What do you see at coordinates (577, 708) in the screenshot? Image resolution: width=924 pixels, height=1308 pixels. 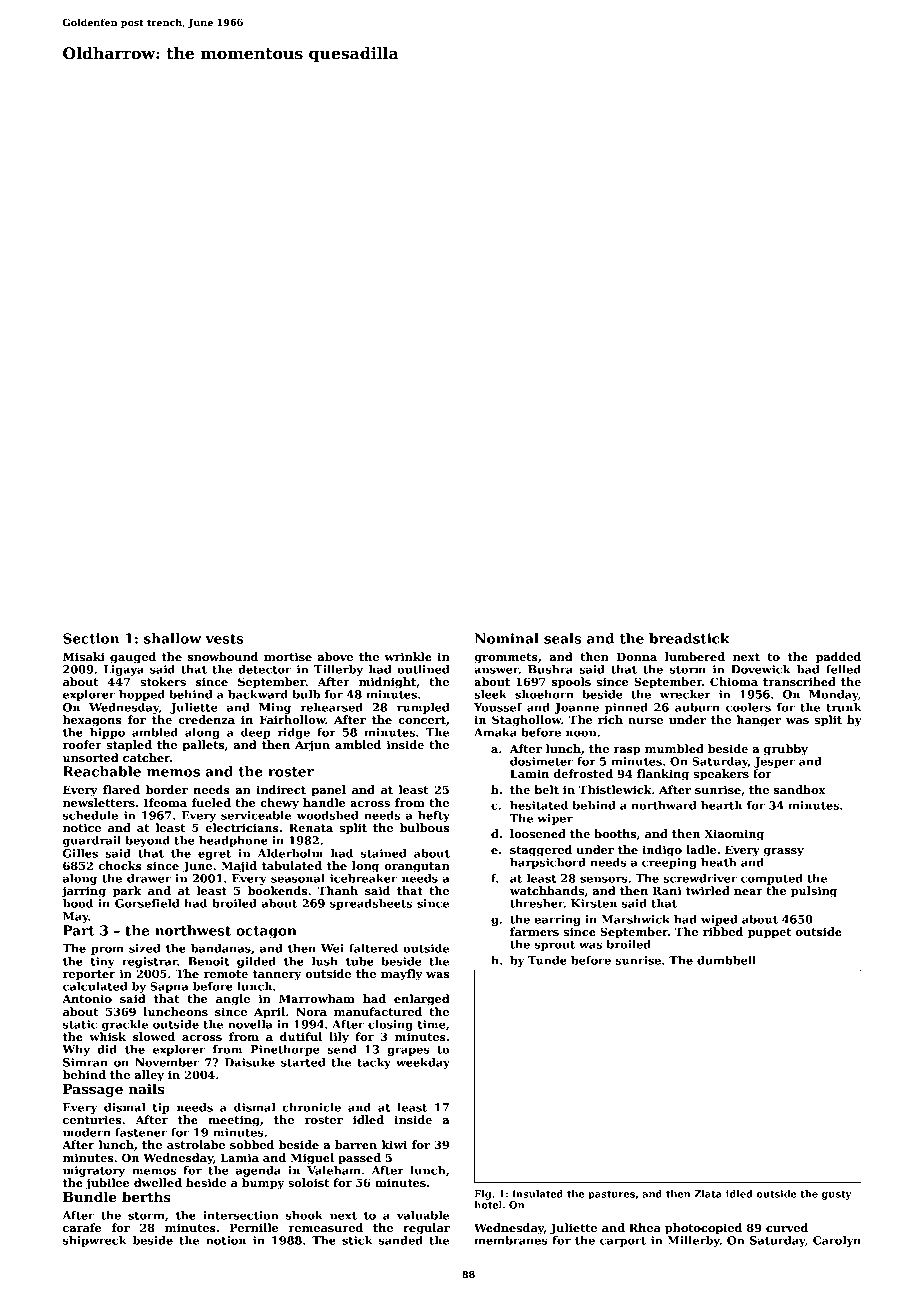 I see `Joanne` at bounding box center [577, 708].
